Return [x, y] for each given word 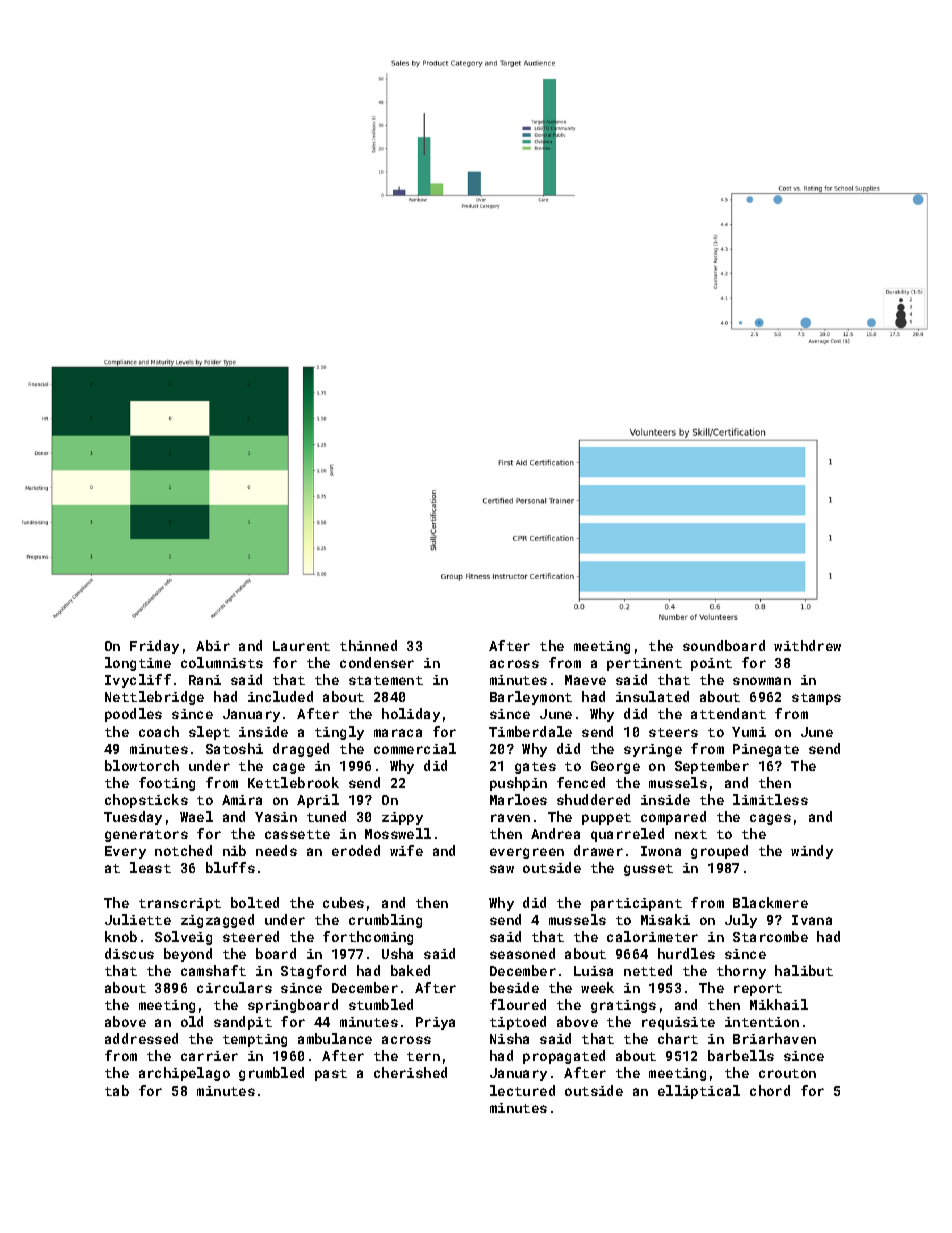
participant [636, 904]
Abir [213, 645]
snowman [762, 681]
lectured [522, 1090]
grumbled [271, 1074]
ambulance [335, 1038]
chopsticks [146, 801]
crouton [787, 1073]
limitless [770, 799]
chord [770, 1090]
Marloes [518, 799]
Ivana [812, 920]
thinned [368, 645]
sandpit [243, 1023]
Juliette [138, 919]
